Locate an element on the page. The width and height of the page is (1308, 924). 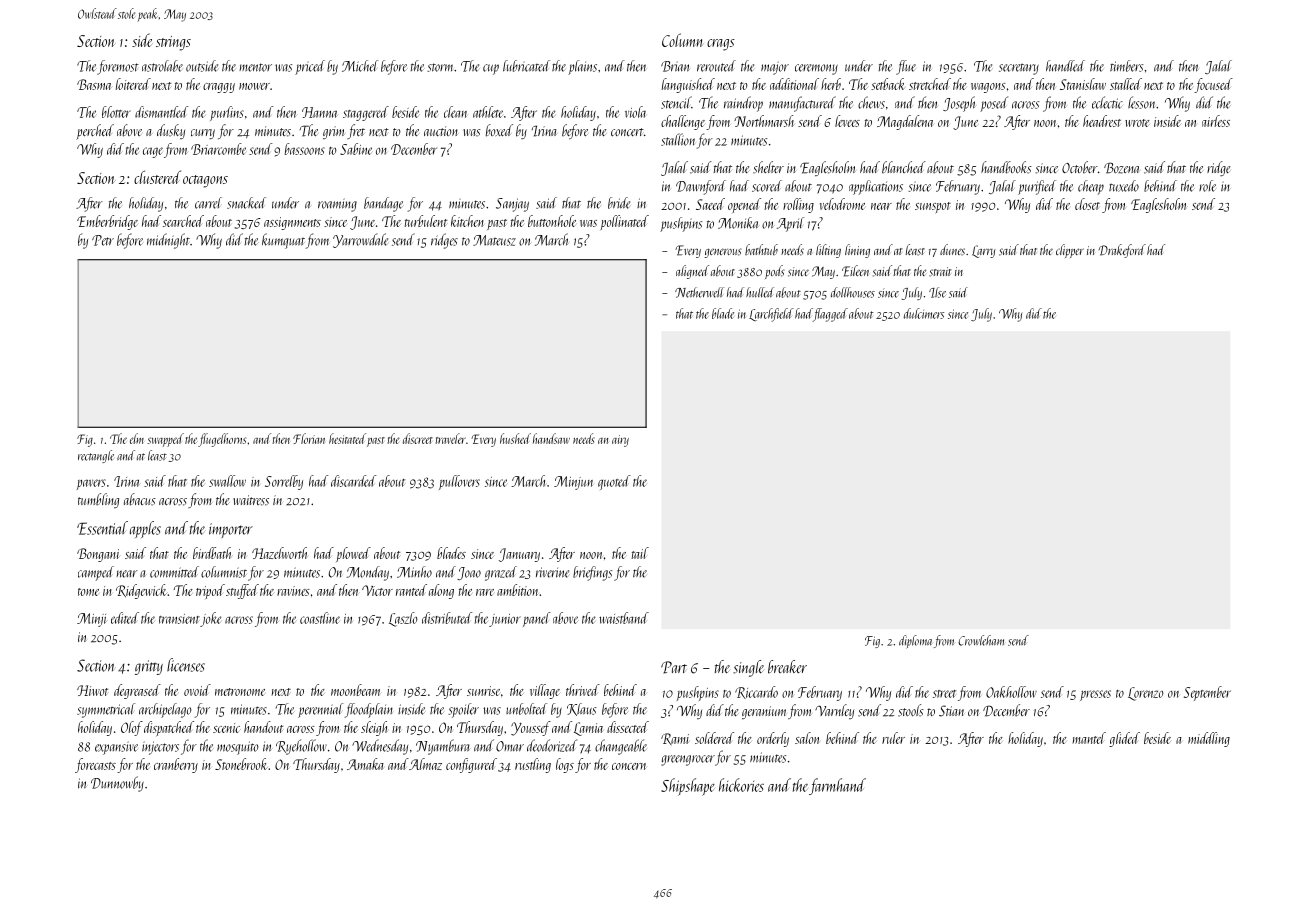
Oakhollow is located at coordinates (1011, 692).
